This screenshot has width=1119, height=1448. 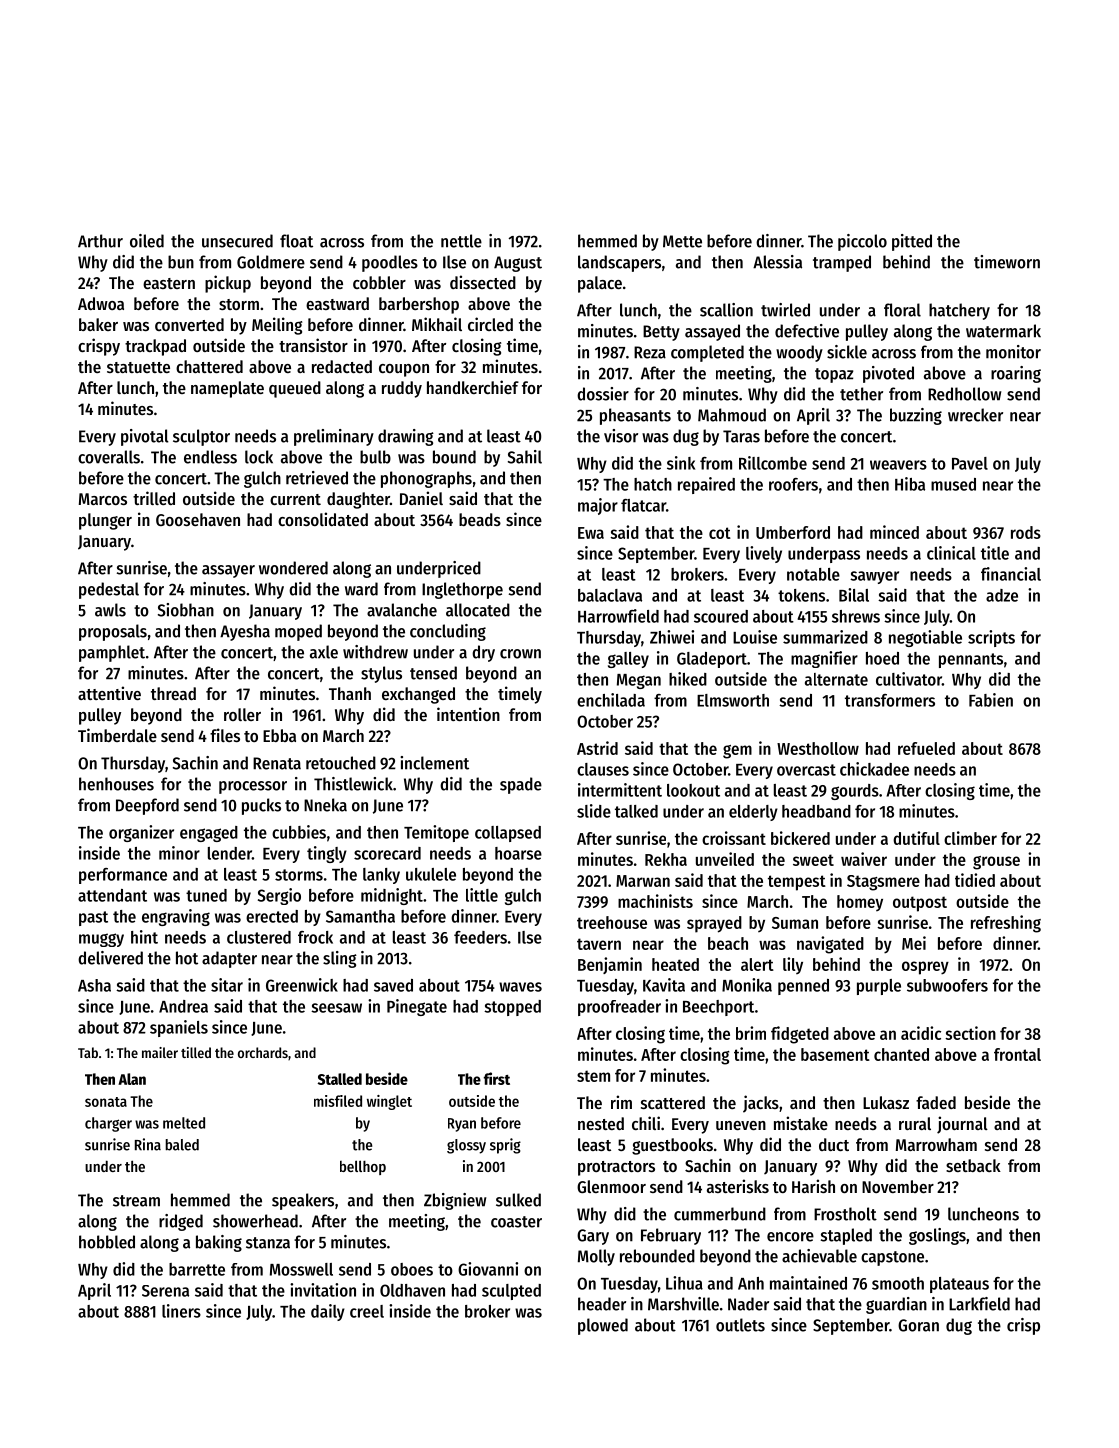 What do you see at coordinates (682, 241) in the screenshot?
I see `Mette` at bounding box center [682, 241].
